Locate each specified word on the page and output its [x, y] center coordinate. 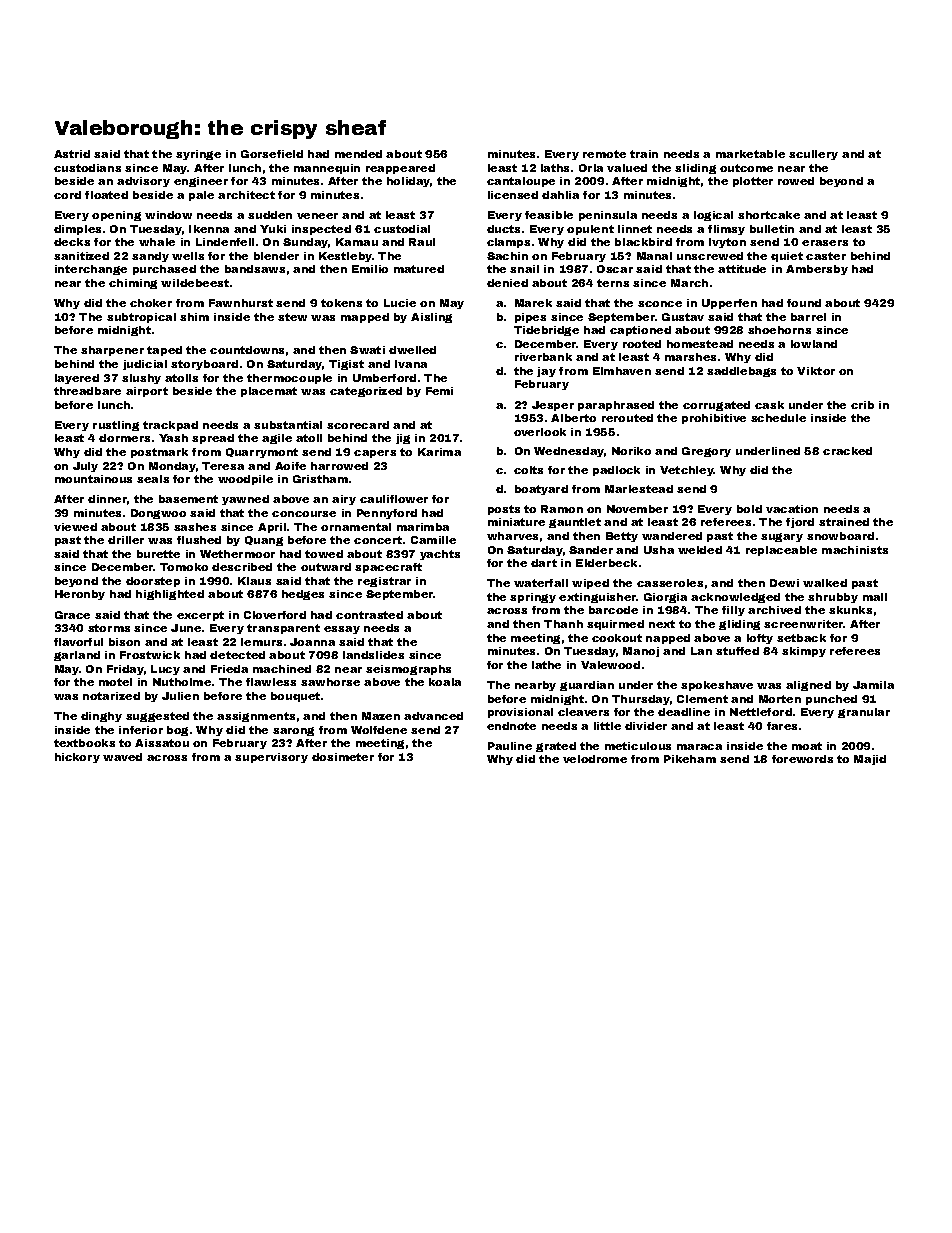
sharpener [112, 351]
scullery [813, 155]
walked [825, 583]
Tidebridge [546, 331]
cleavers [583, 712]
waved [122, 757]
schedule [778, 418]
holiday [409, 182]
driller [126, 540]
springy [533, 598]
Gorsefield [272, 154]
